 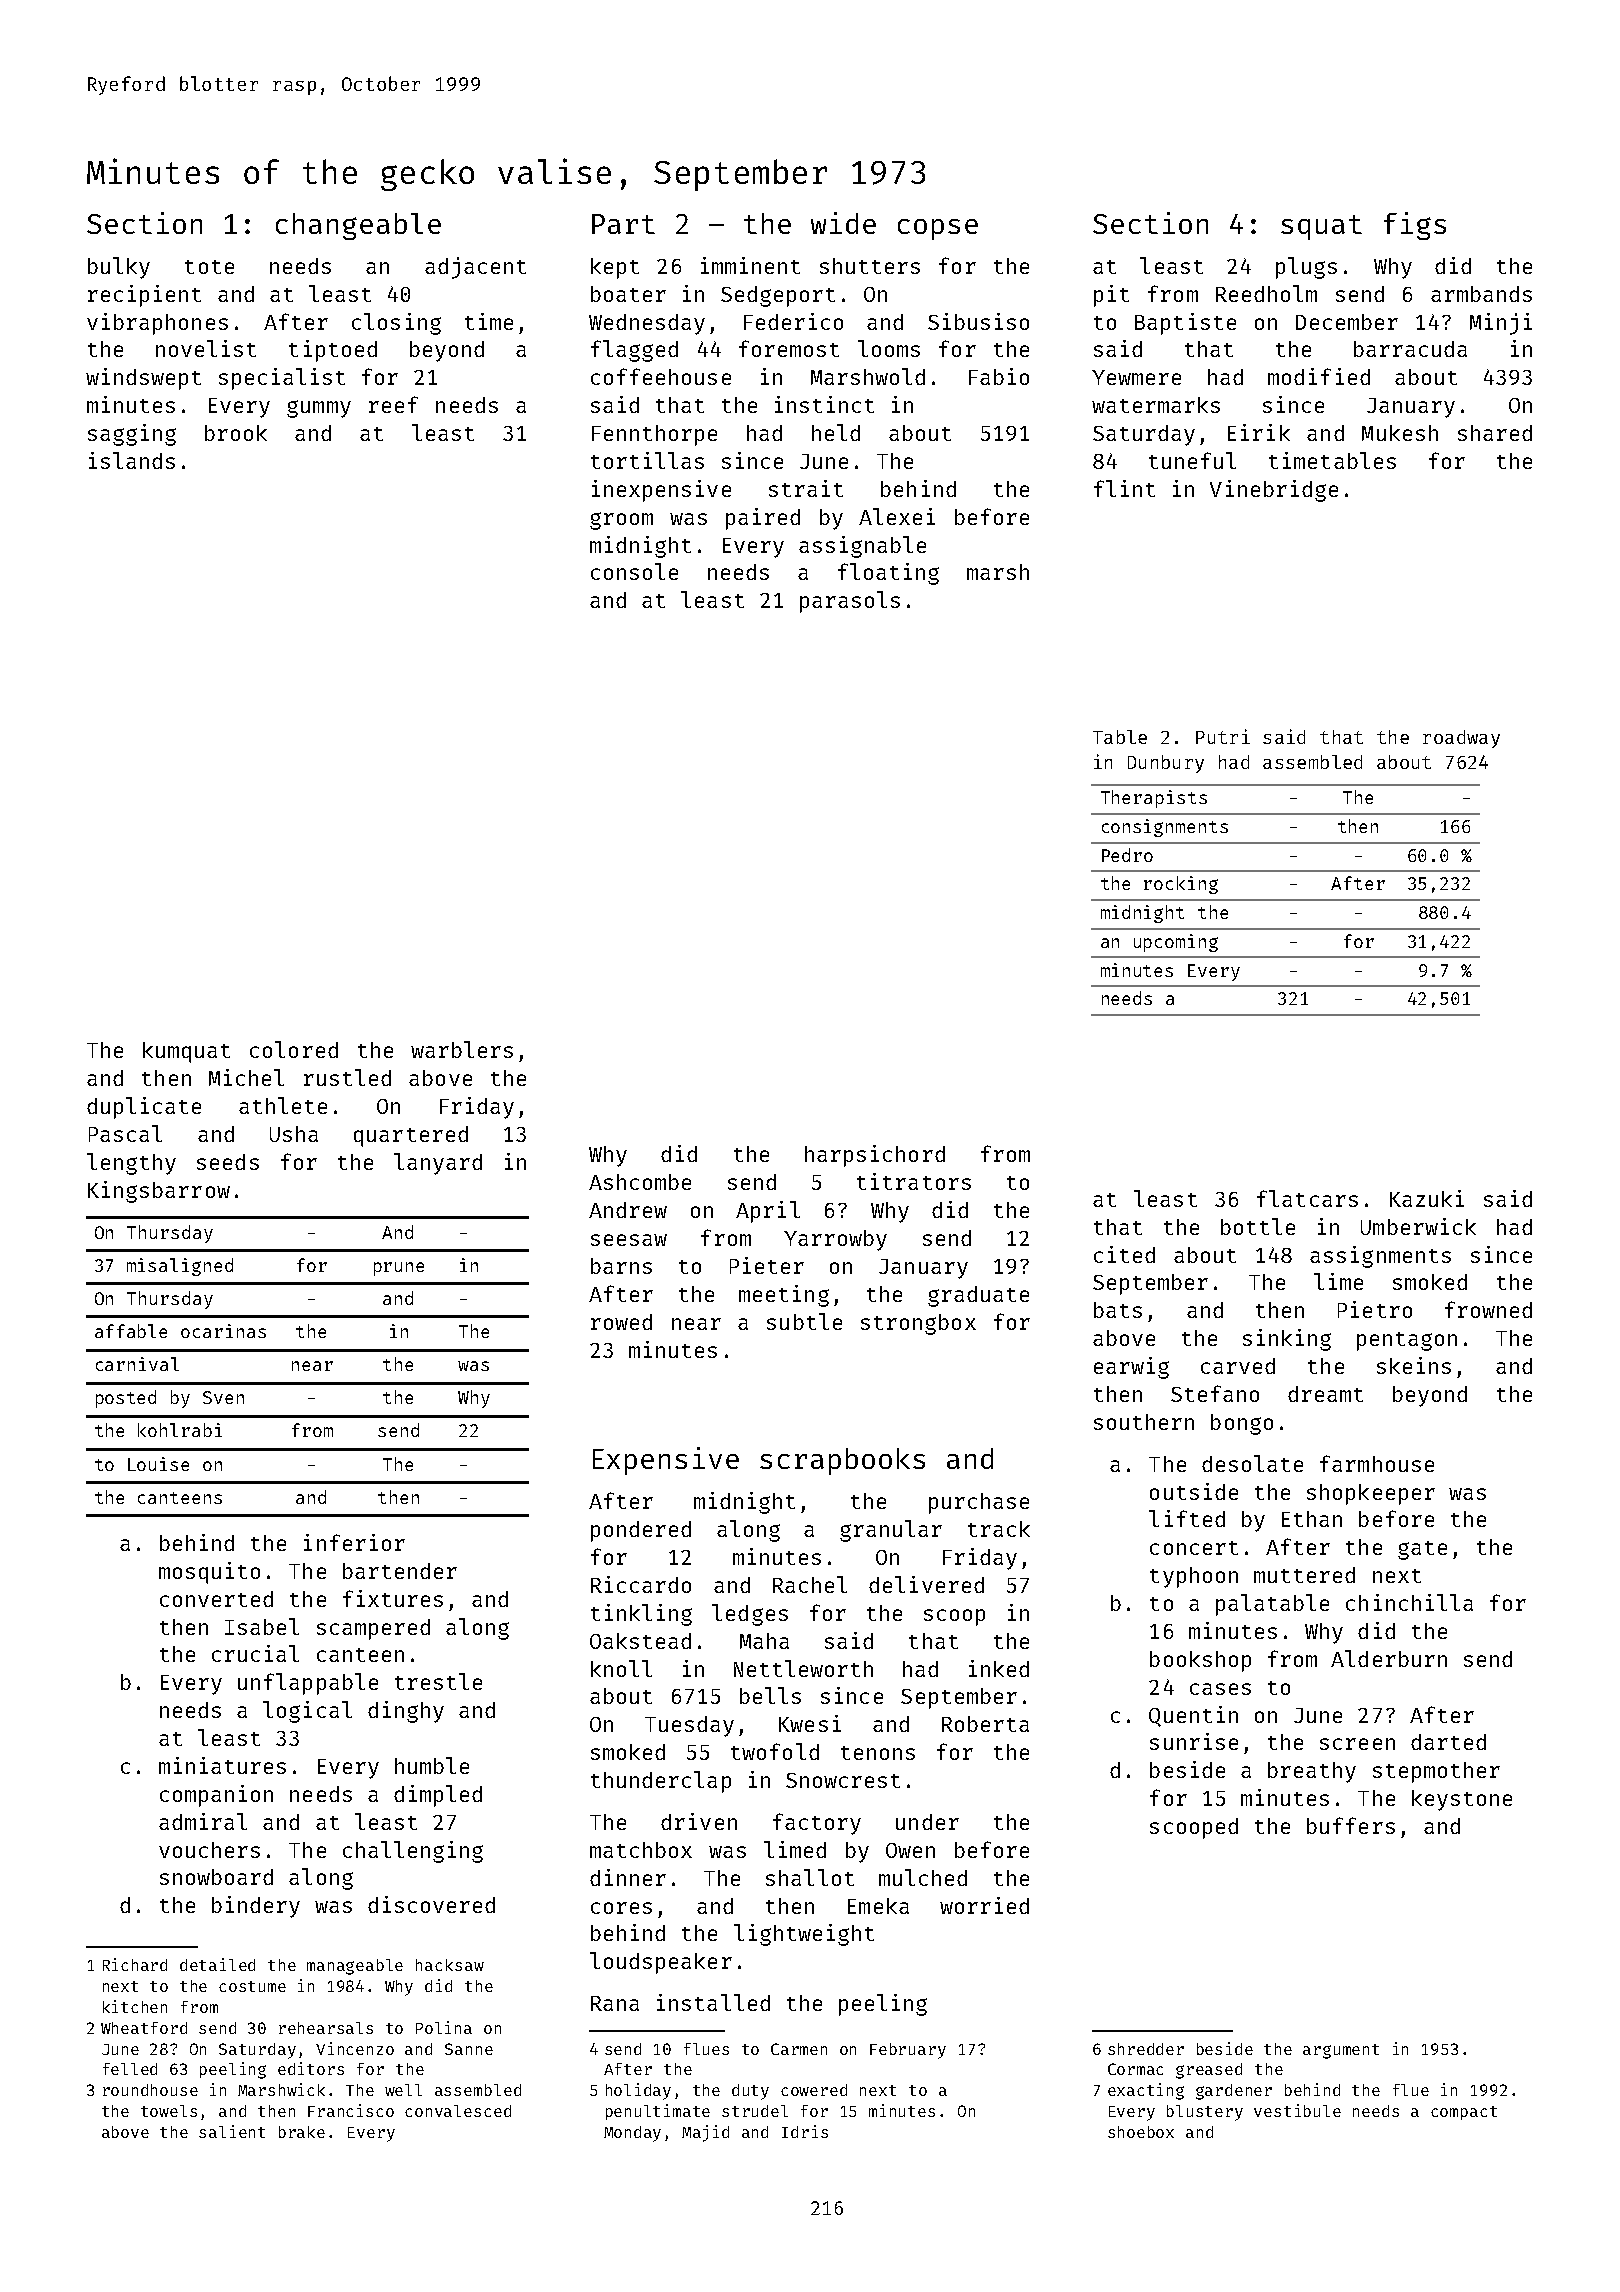 What do you see at coordinates (222, 1765) in the screenshot?
I see `miniatures` at bounding box center [222, 1765].
